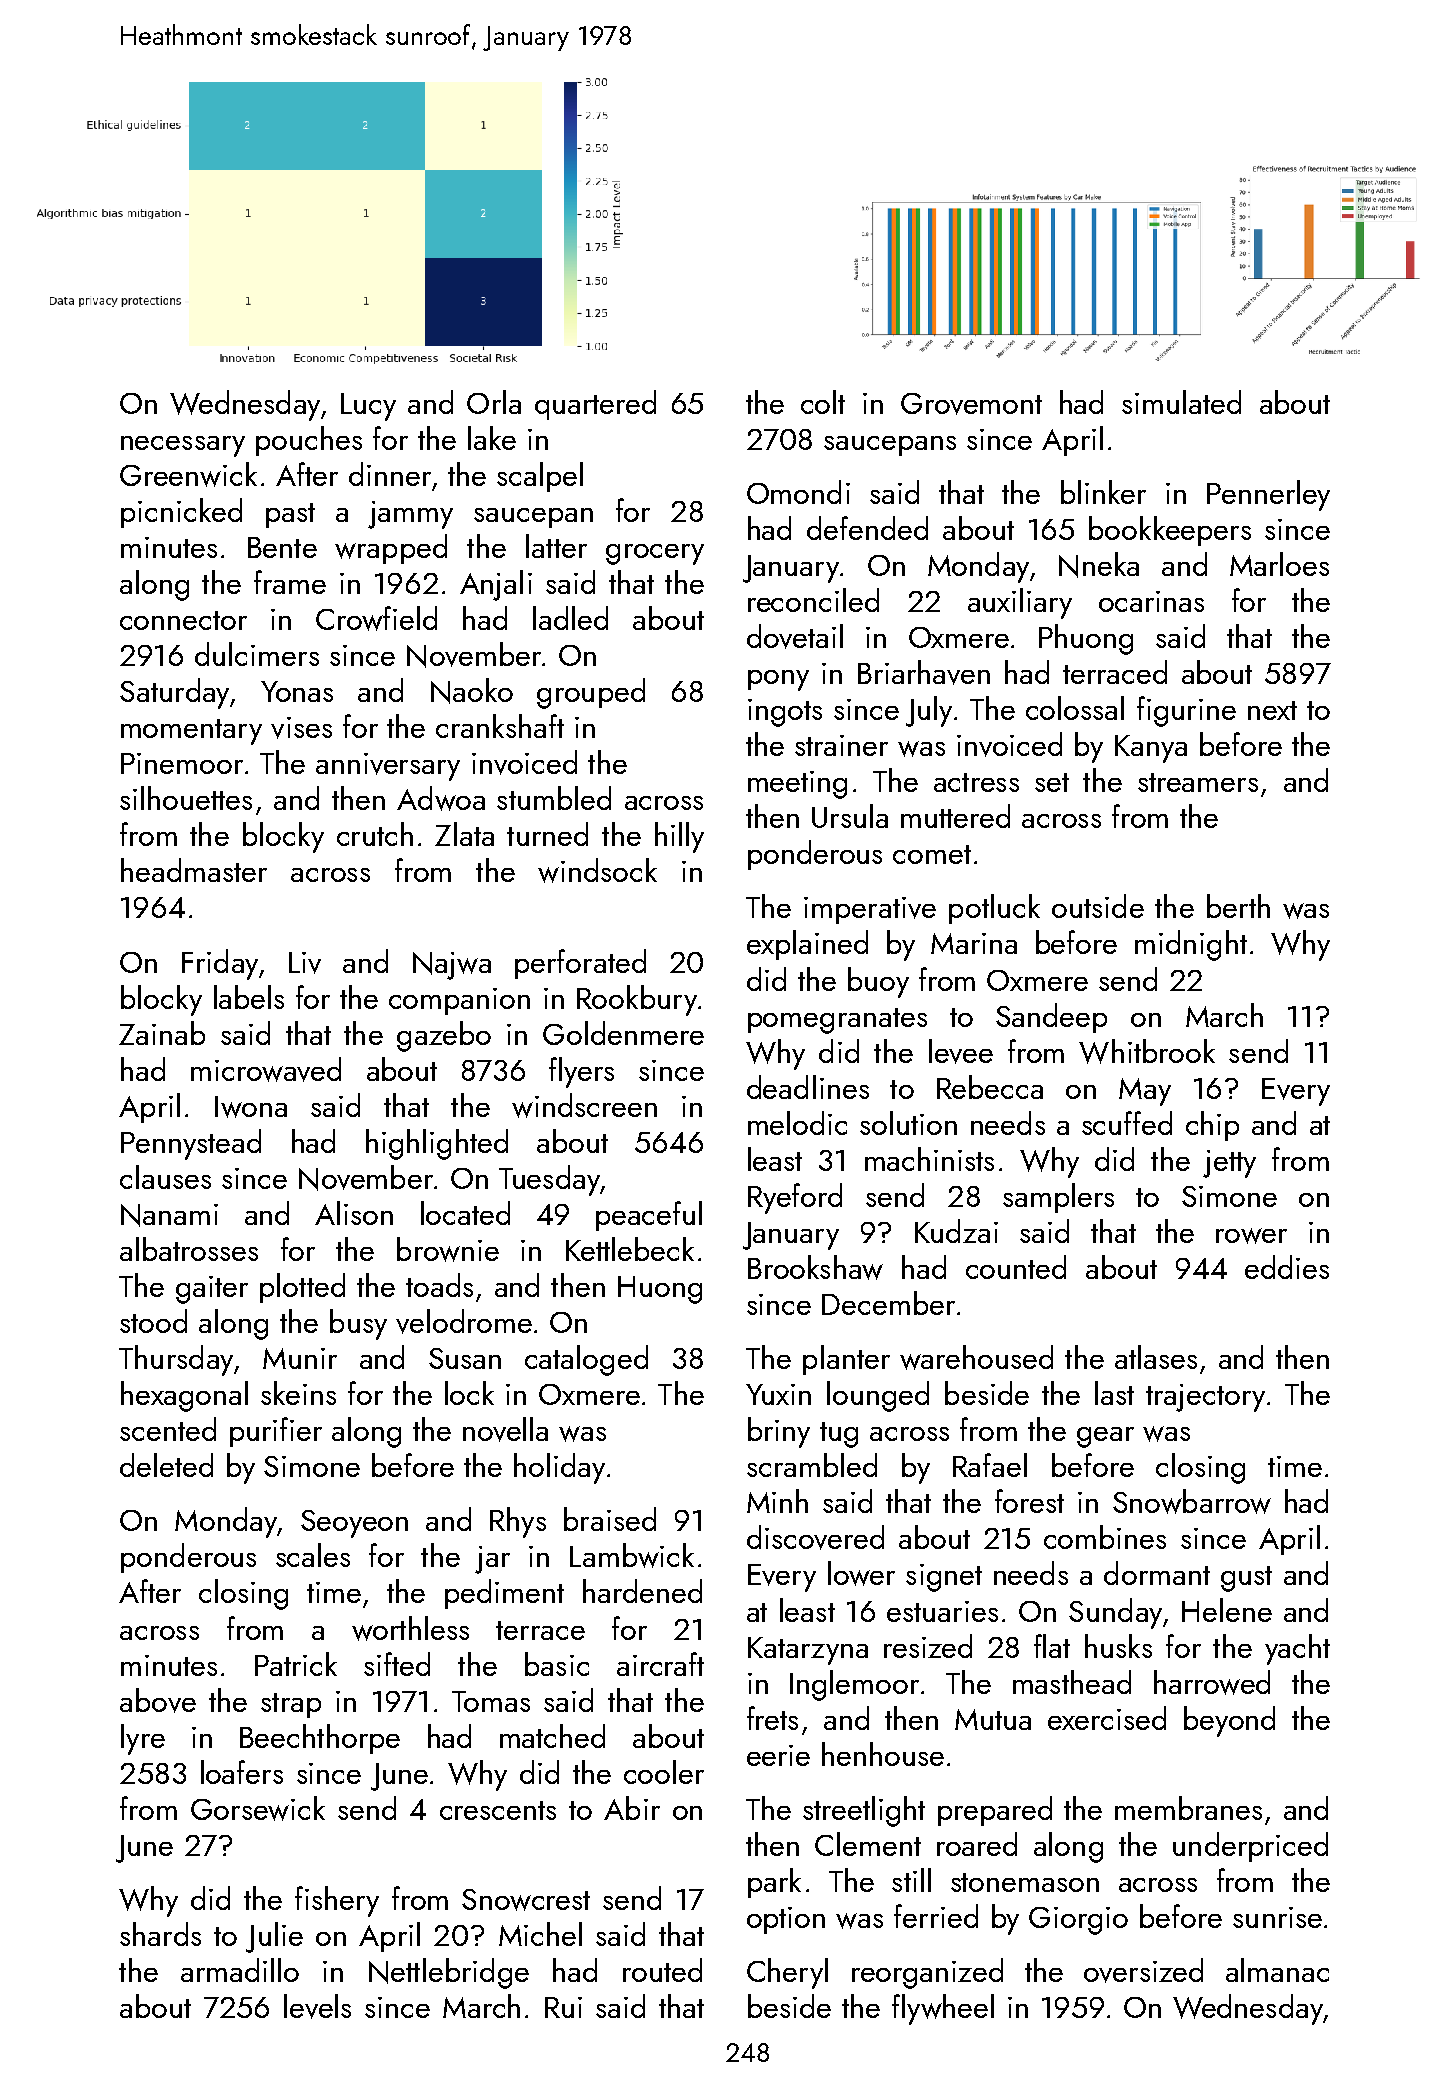 Image resolution: width=1450 pixels, height=2100 pixels. I want to click on Zainab, so click(162, 1033).
